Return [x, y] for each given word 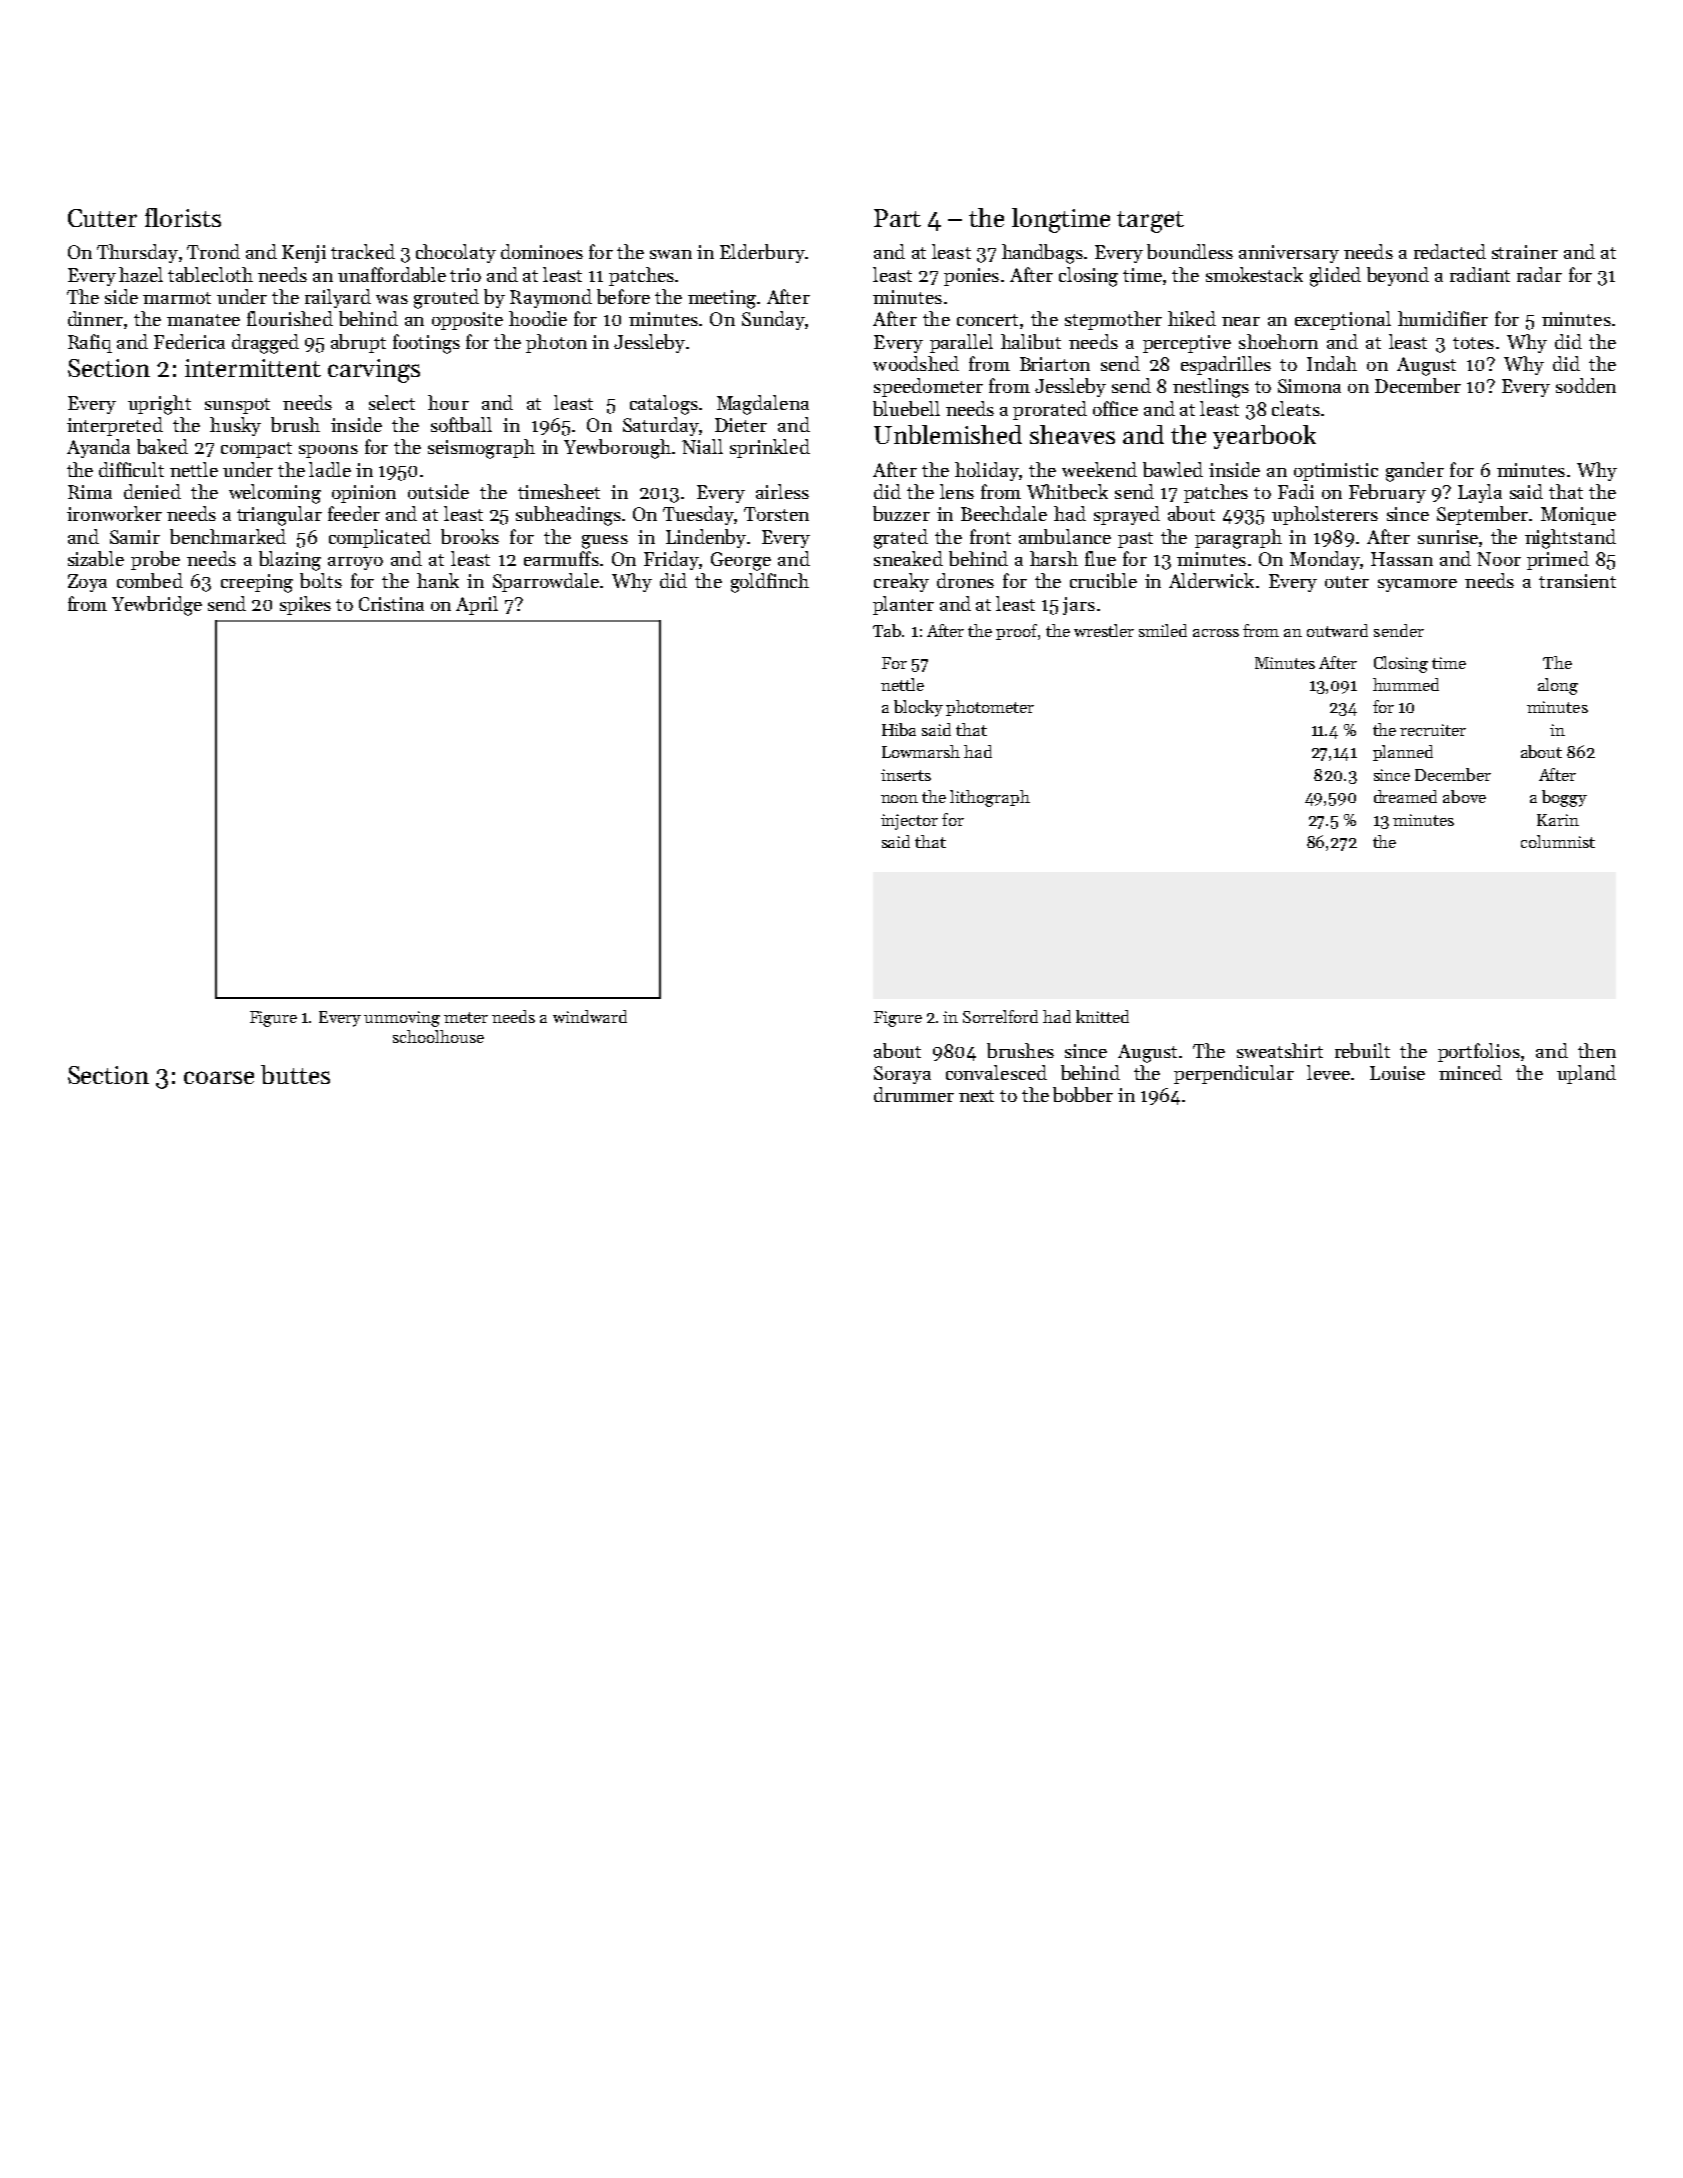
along [1558, 686]
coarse [219, 1077]
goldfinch [770, 583]
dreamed [1405, 796]
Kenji [304, 254]
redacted [1450, 251]
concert [987, 320]
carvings [374, 371]
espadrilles [1226, 365]
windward [590, 1016]
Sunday [773, 320]
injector [909, 822]
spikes [305, 605]
